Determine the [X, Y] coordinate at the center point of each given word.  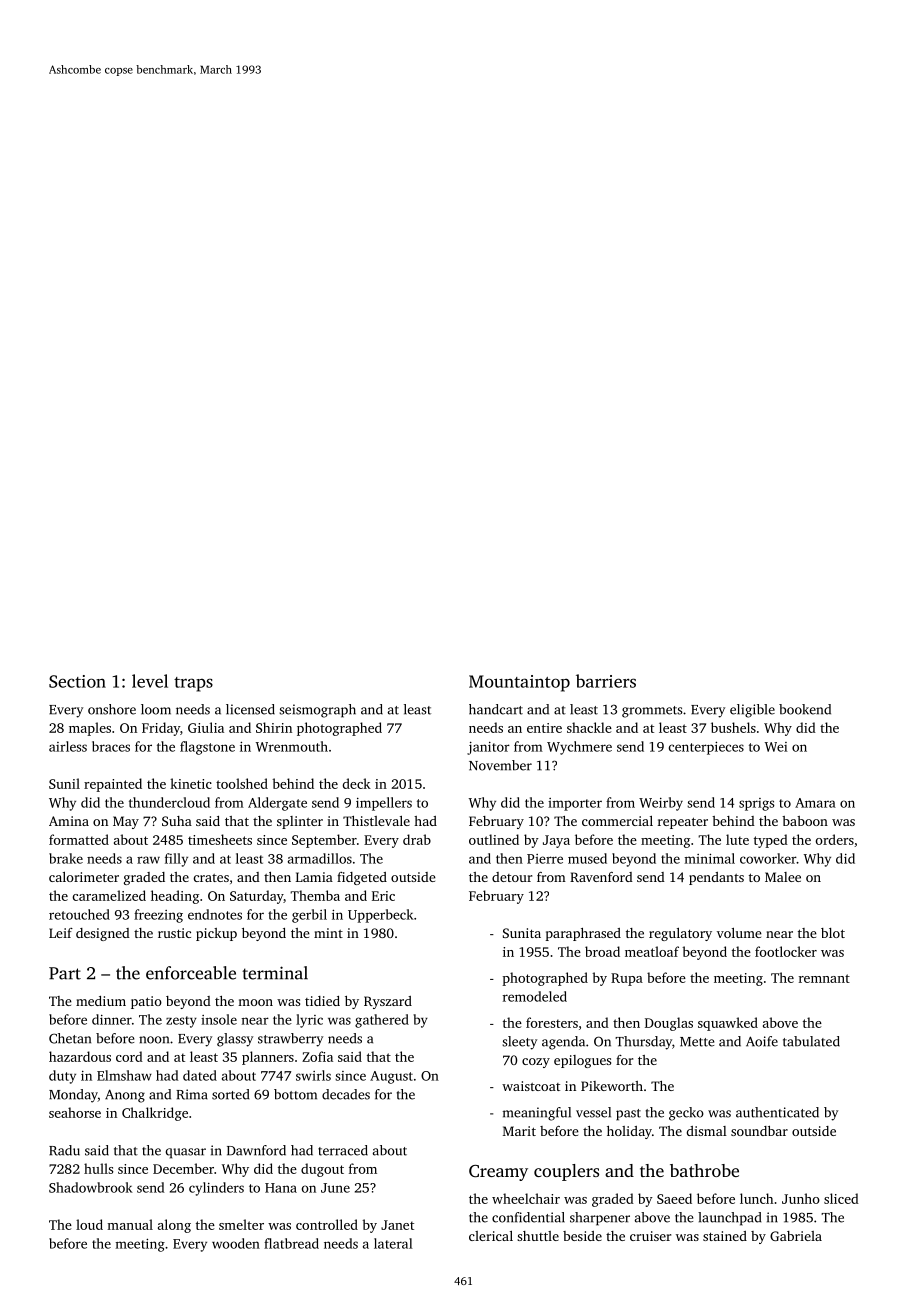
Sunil [64, 783]
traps [193, 684]
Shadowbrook [91, 1187]
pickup [216, 934]
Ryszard [388, 1002]
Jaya [556, 841]
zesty [181, 1022]
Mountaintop [519, 683]
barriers [606, 681]
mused [587, 858]
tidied [322, 1001]
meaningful [537, 1114]
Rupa [627, 979]
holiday [629, 1132]
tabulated [811, 1041]
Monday [73, 1096]
